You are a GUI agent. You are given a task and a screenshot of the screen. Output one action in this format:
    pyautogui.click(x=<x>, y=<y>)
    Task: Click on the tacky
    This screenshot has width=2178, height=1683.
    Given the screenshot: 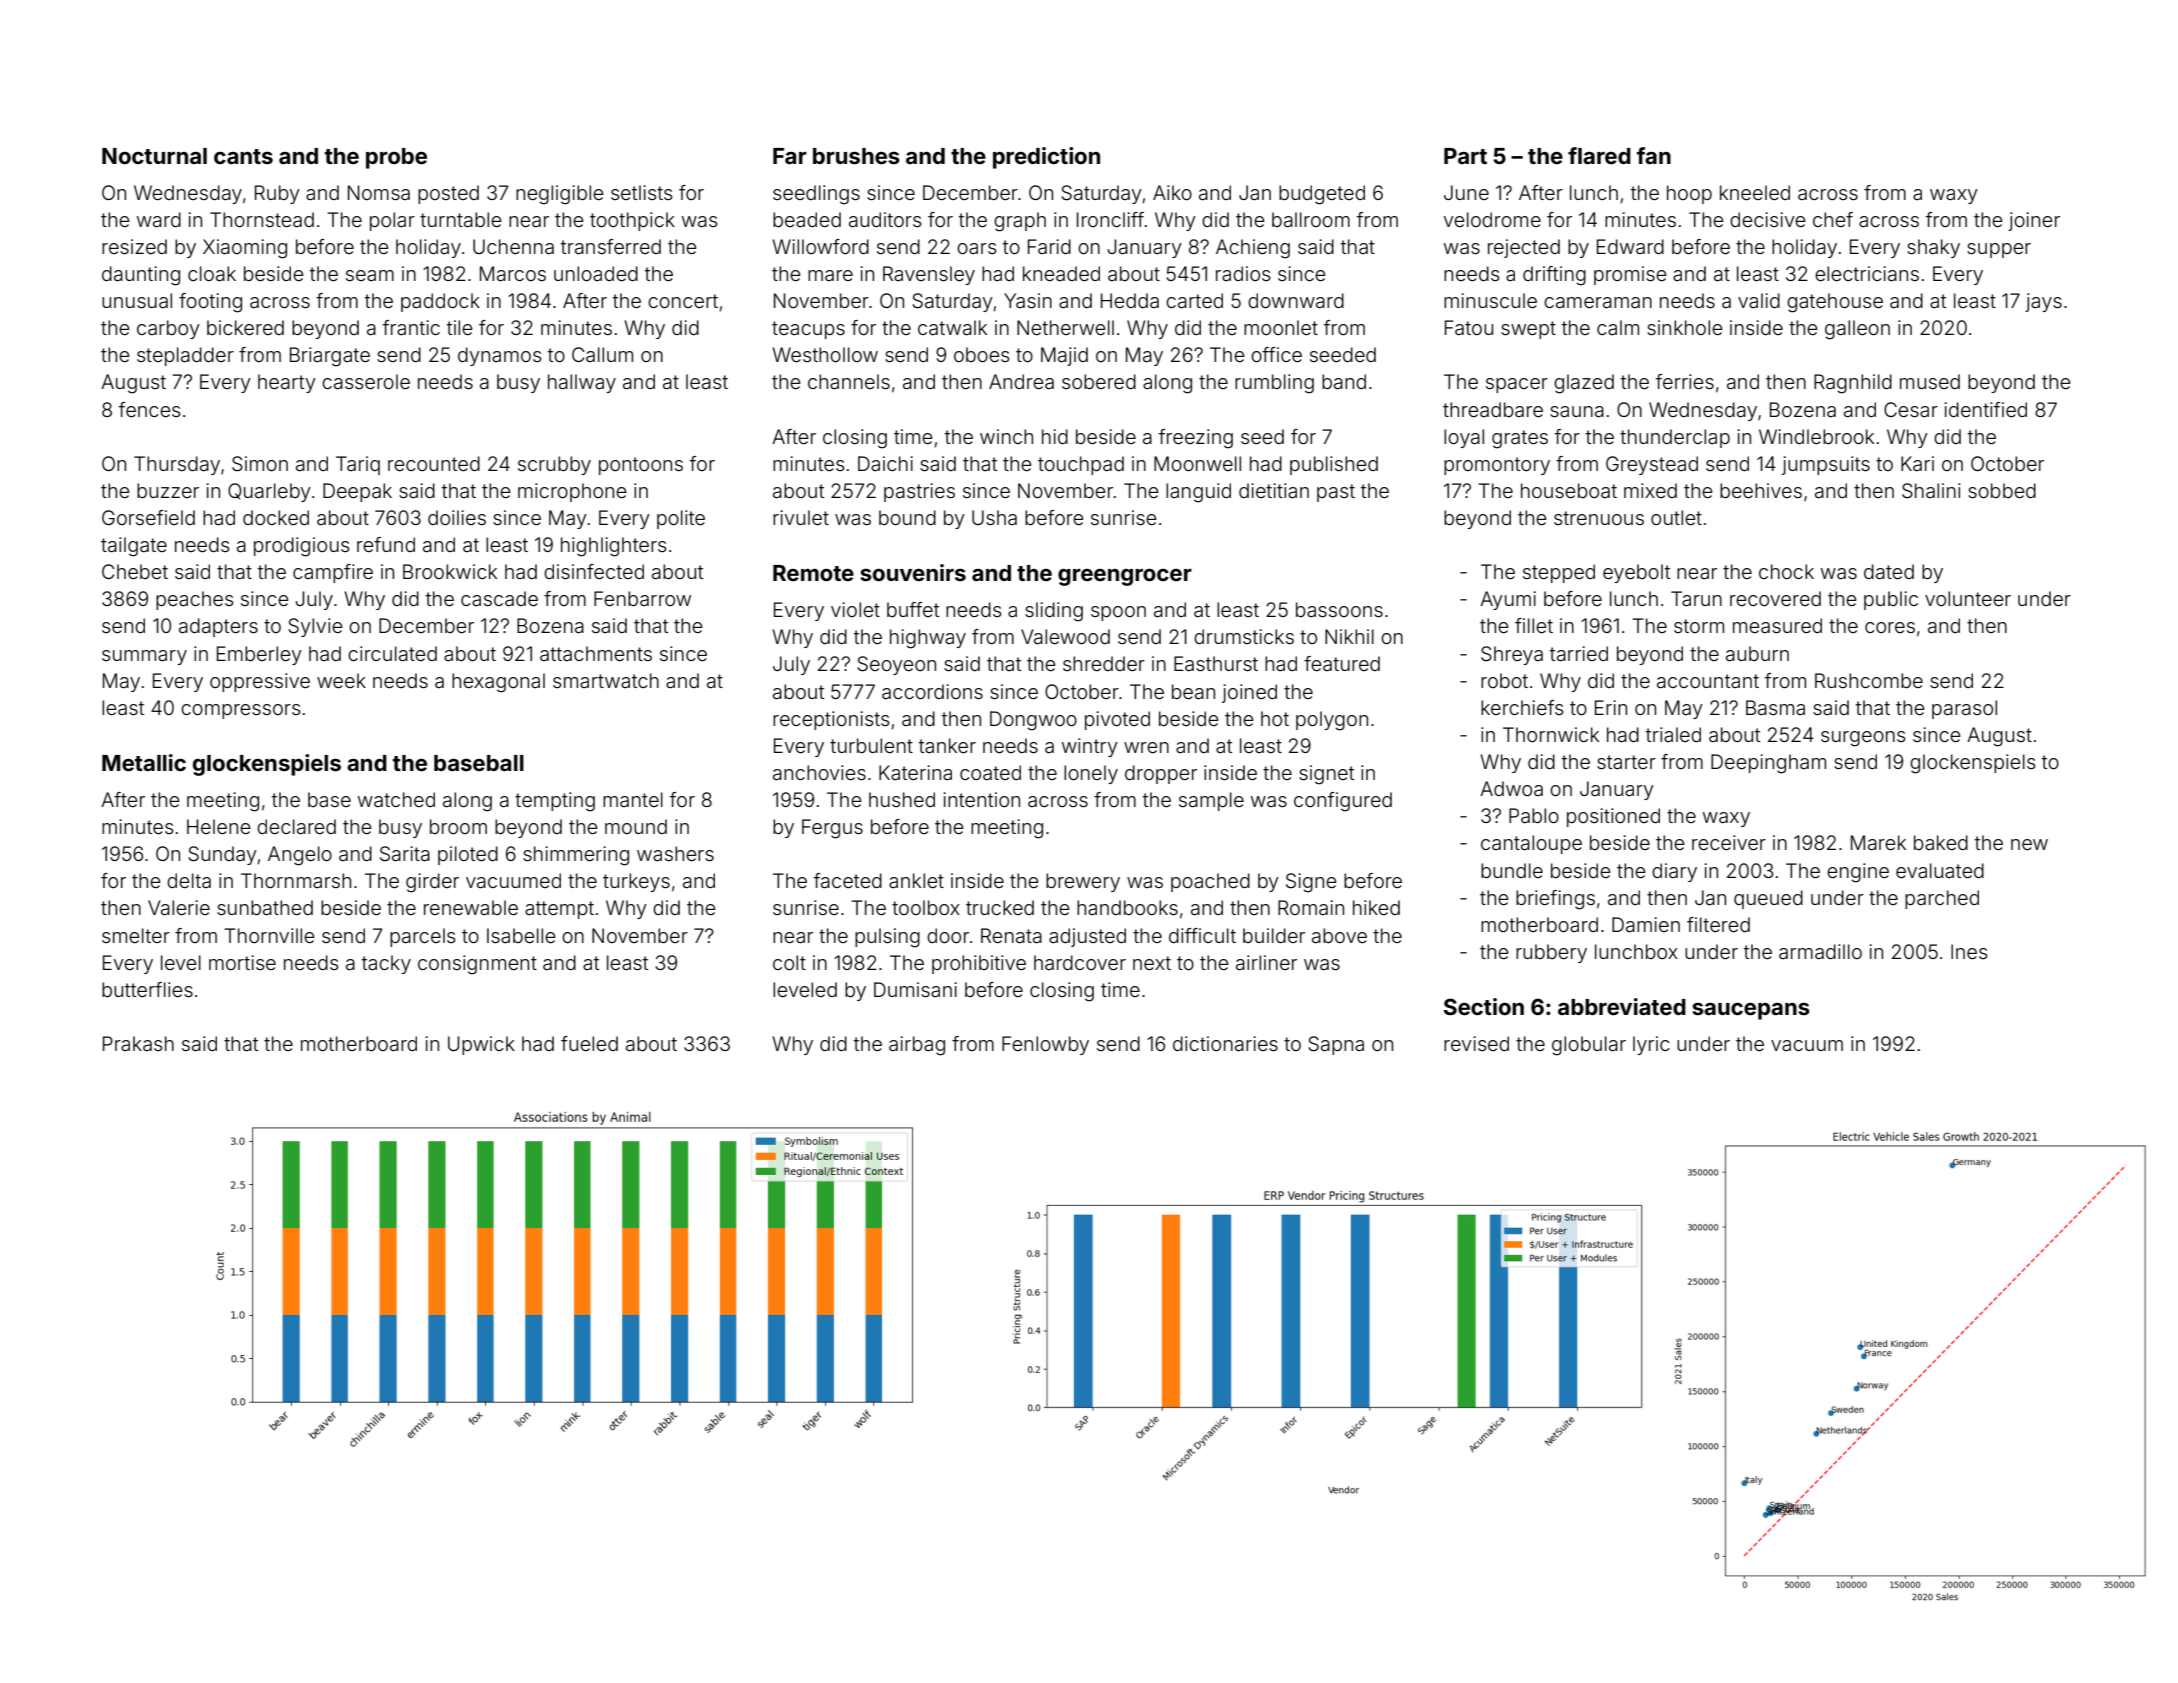 What is the action you would take?
    pyautogui.click(x=386, y=964)
